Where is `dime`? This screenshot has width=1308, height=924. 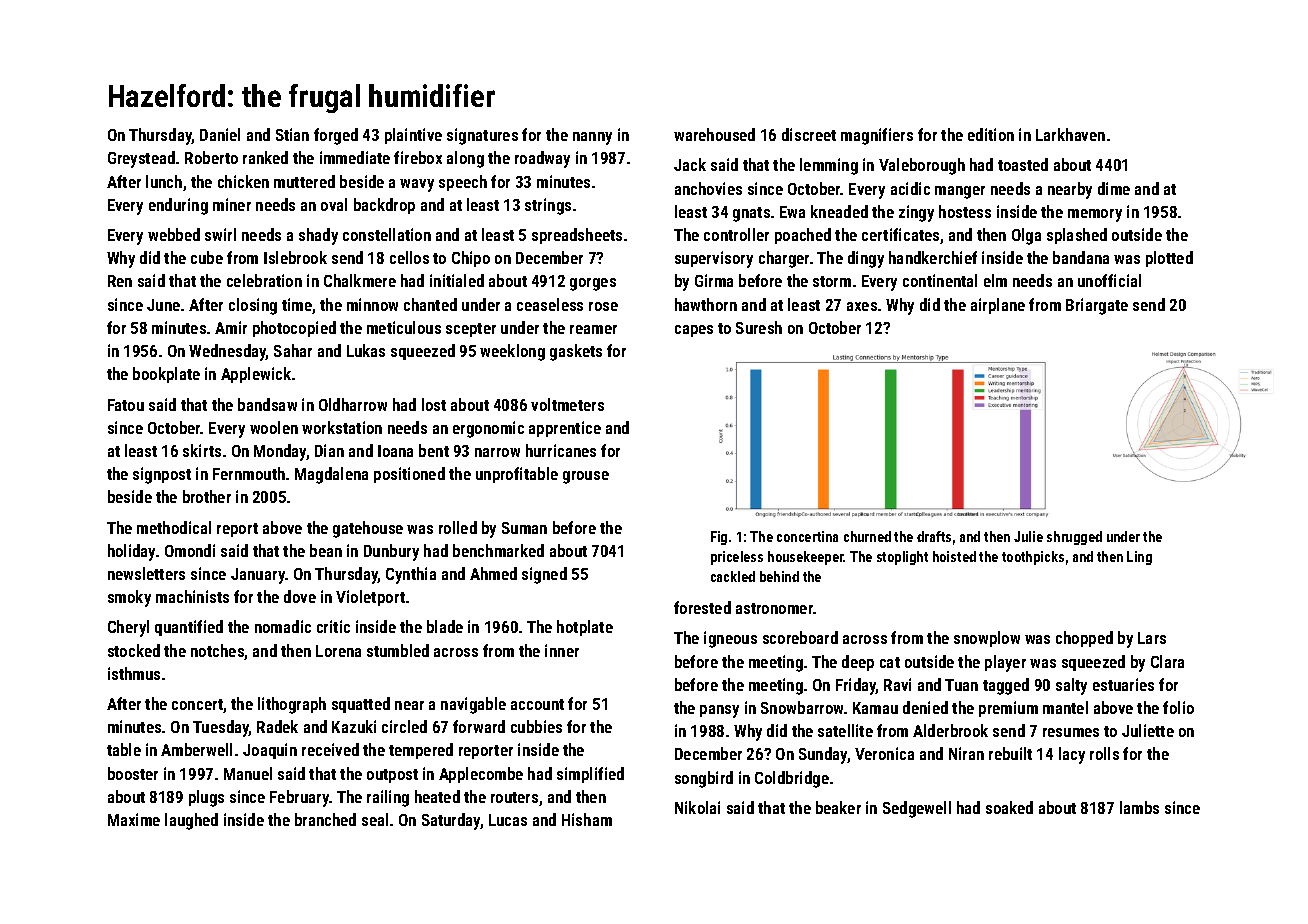
dime is located at coordinates (1114, 188).
